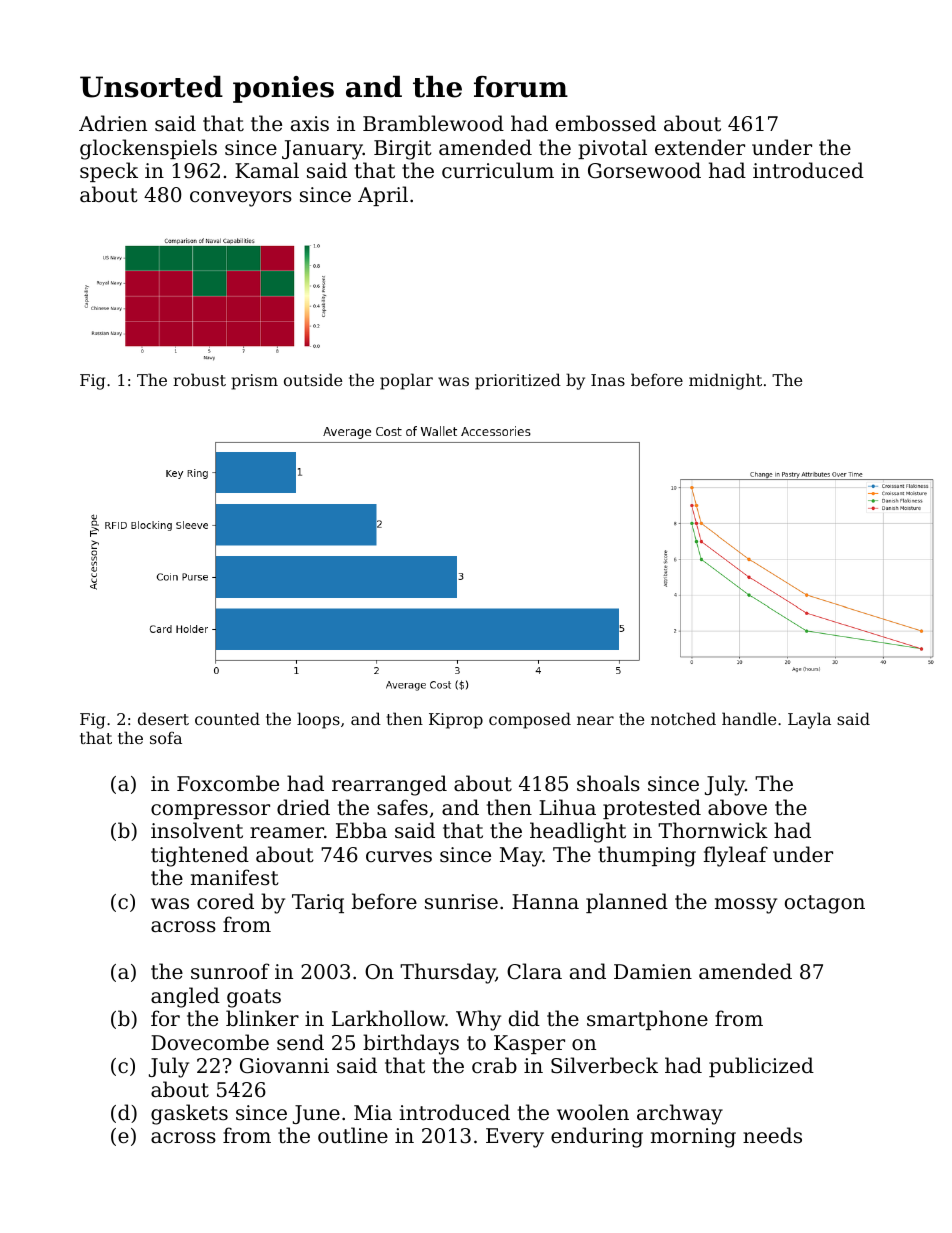  What do you see at coordinates (530, 720) in the screenshot?
I see `composed` at bounding box center [530, 720].
